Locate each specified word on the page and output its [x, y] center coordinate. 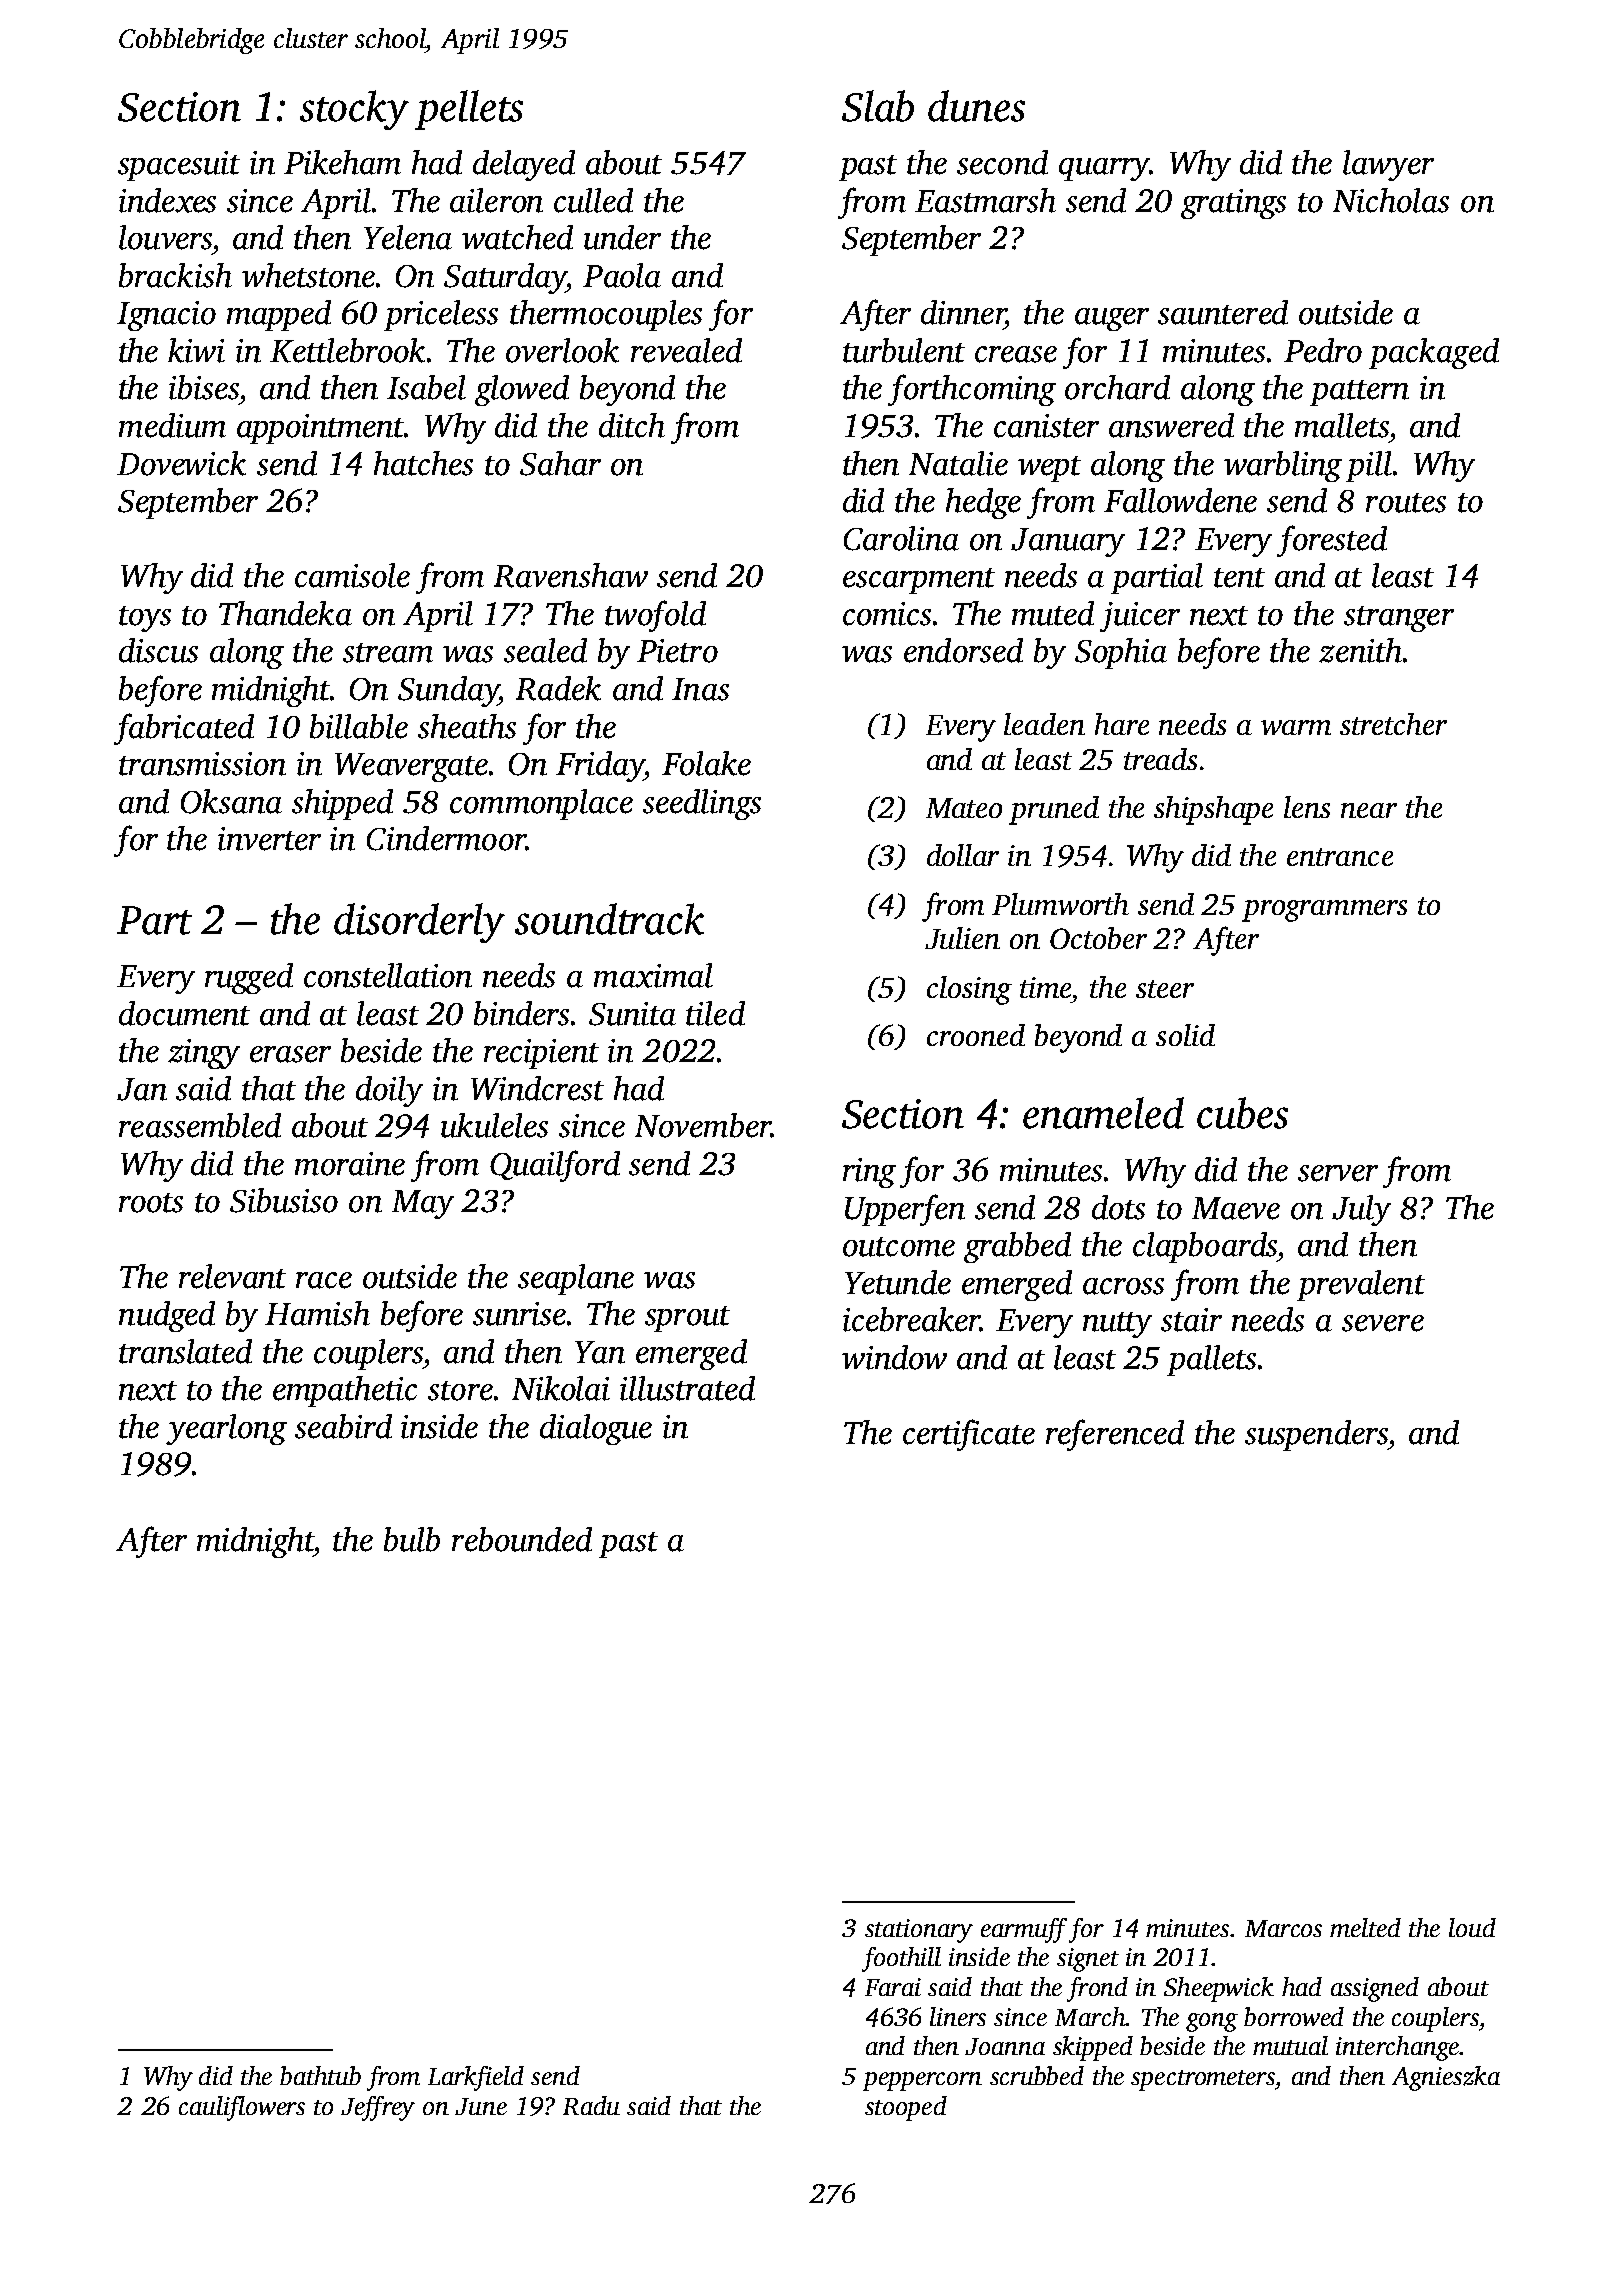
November [703, 1125]
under [622, 237]
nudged [167, 1316]
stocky [354, 110]
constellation [388, 975]
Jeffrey [378, 2108]
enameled [1103, 1113]
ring [869, 1173]
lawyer [1388, 165]
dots [1118, 1207]
